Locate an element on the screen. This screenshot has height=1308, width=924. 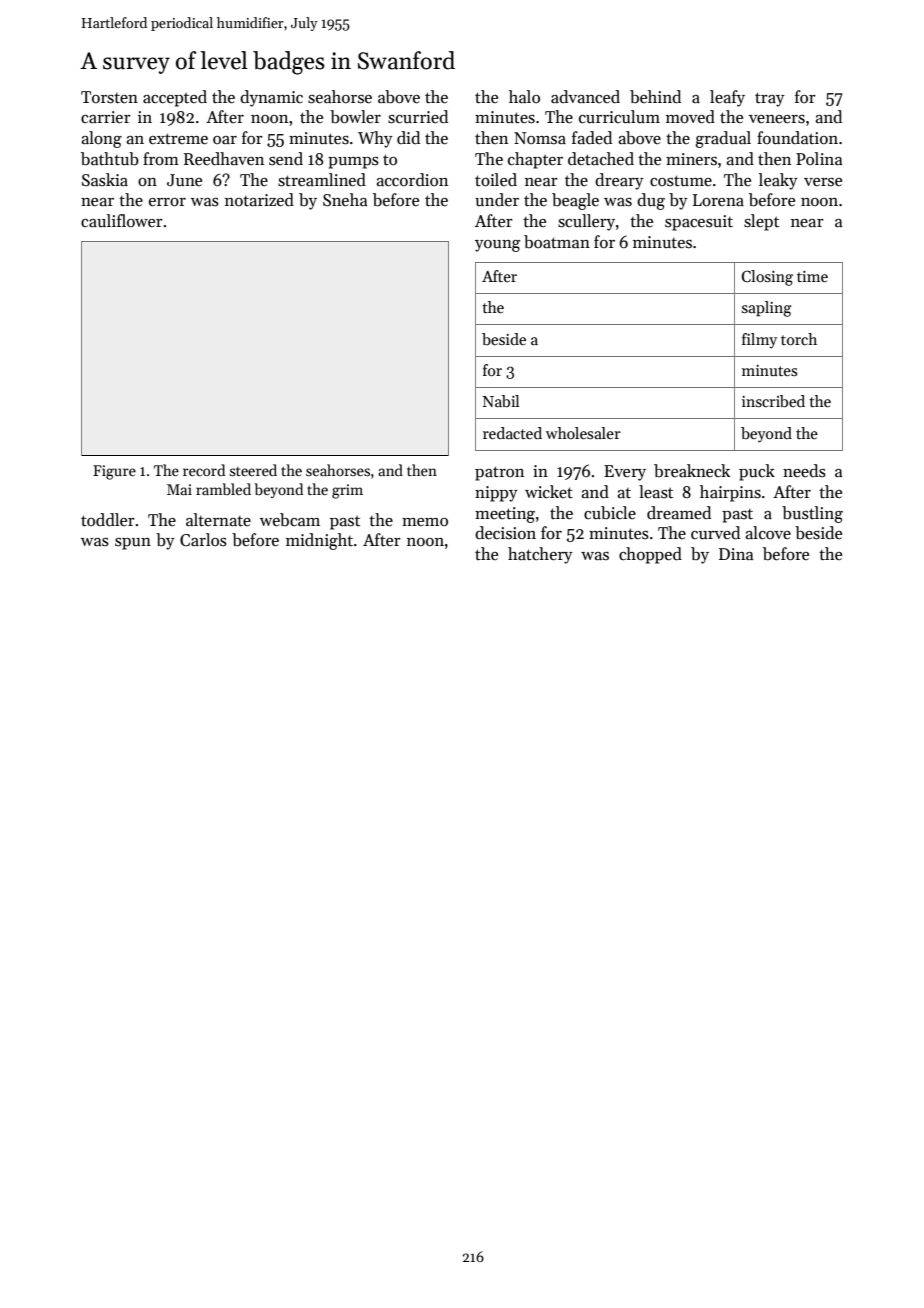
bustling is located at coordinates (812, 514).
